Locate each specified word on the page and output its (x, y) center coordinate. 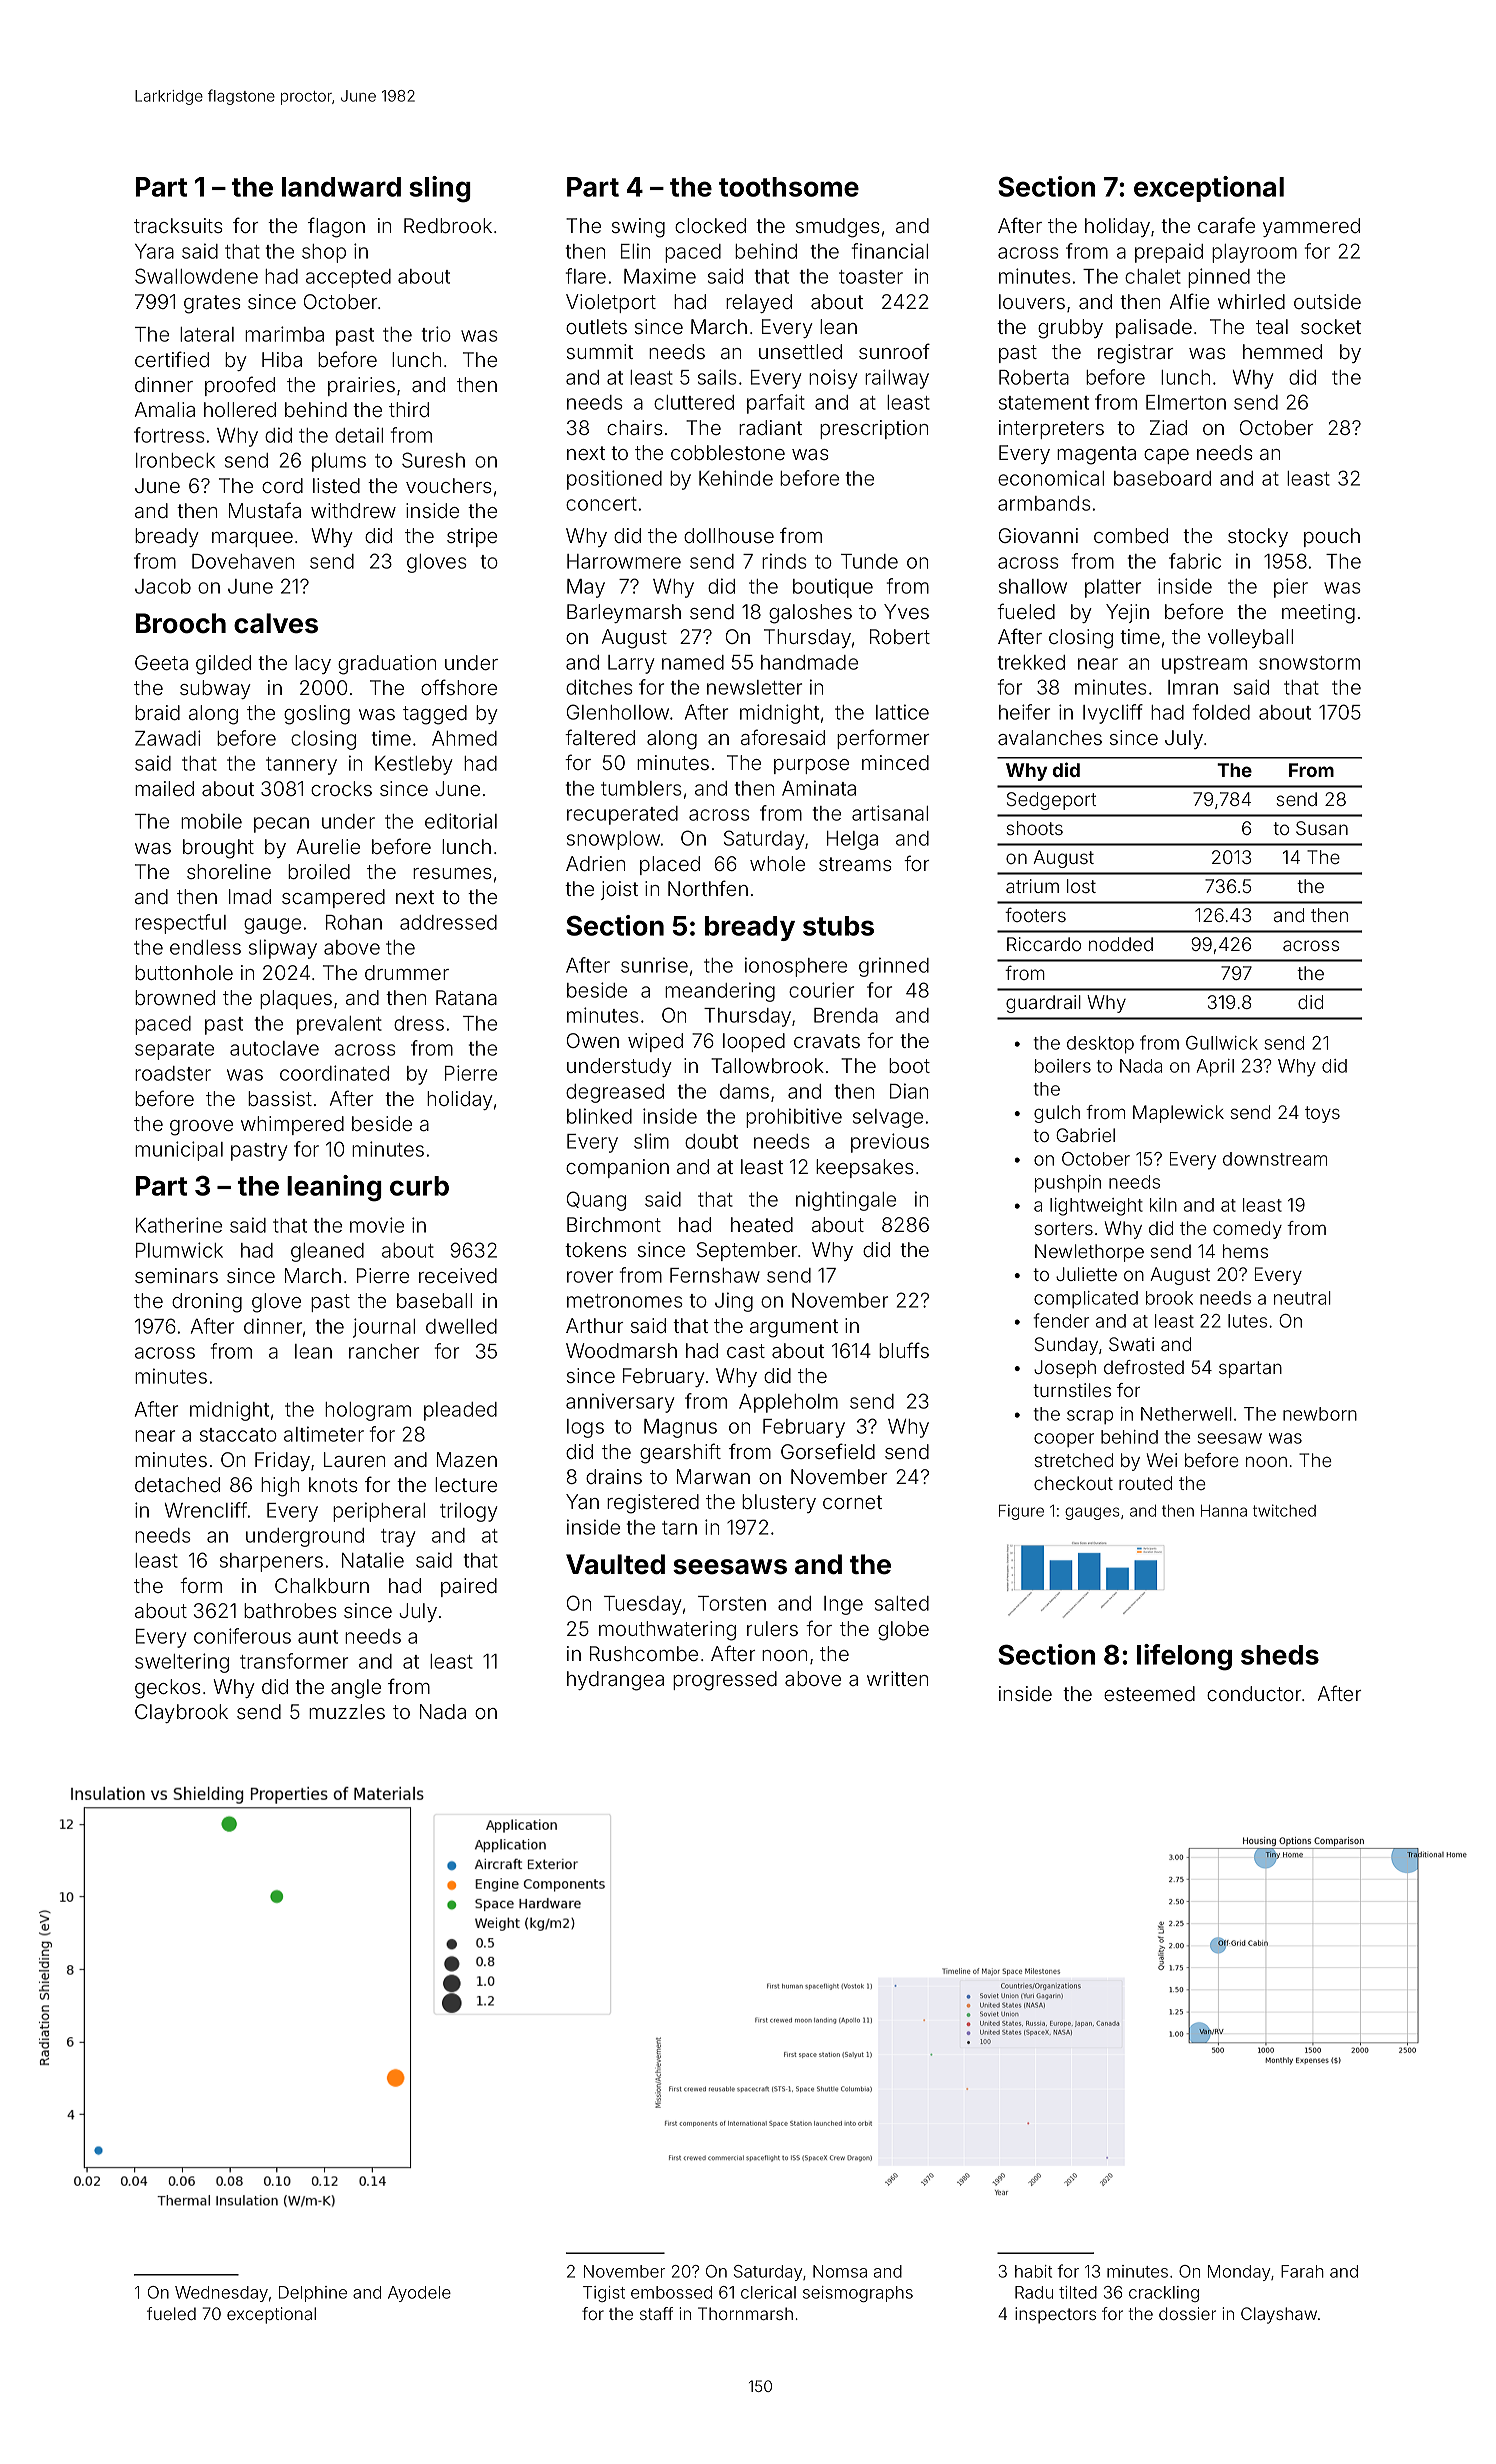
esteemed (1149, 1693)
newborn (1320, 1414)
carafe (1226, 225)
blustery (779, 1503)
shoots (1035, 828)
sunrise (654, 965)
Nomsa (840, 2271)
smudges (838, 228)
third (409, 409)
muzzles (347, 1711)
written (897, 1678)
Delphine (313, 2294)
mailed (164, 788)
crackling (1164, 2294)
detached (177, 1484)
